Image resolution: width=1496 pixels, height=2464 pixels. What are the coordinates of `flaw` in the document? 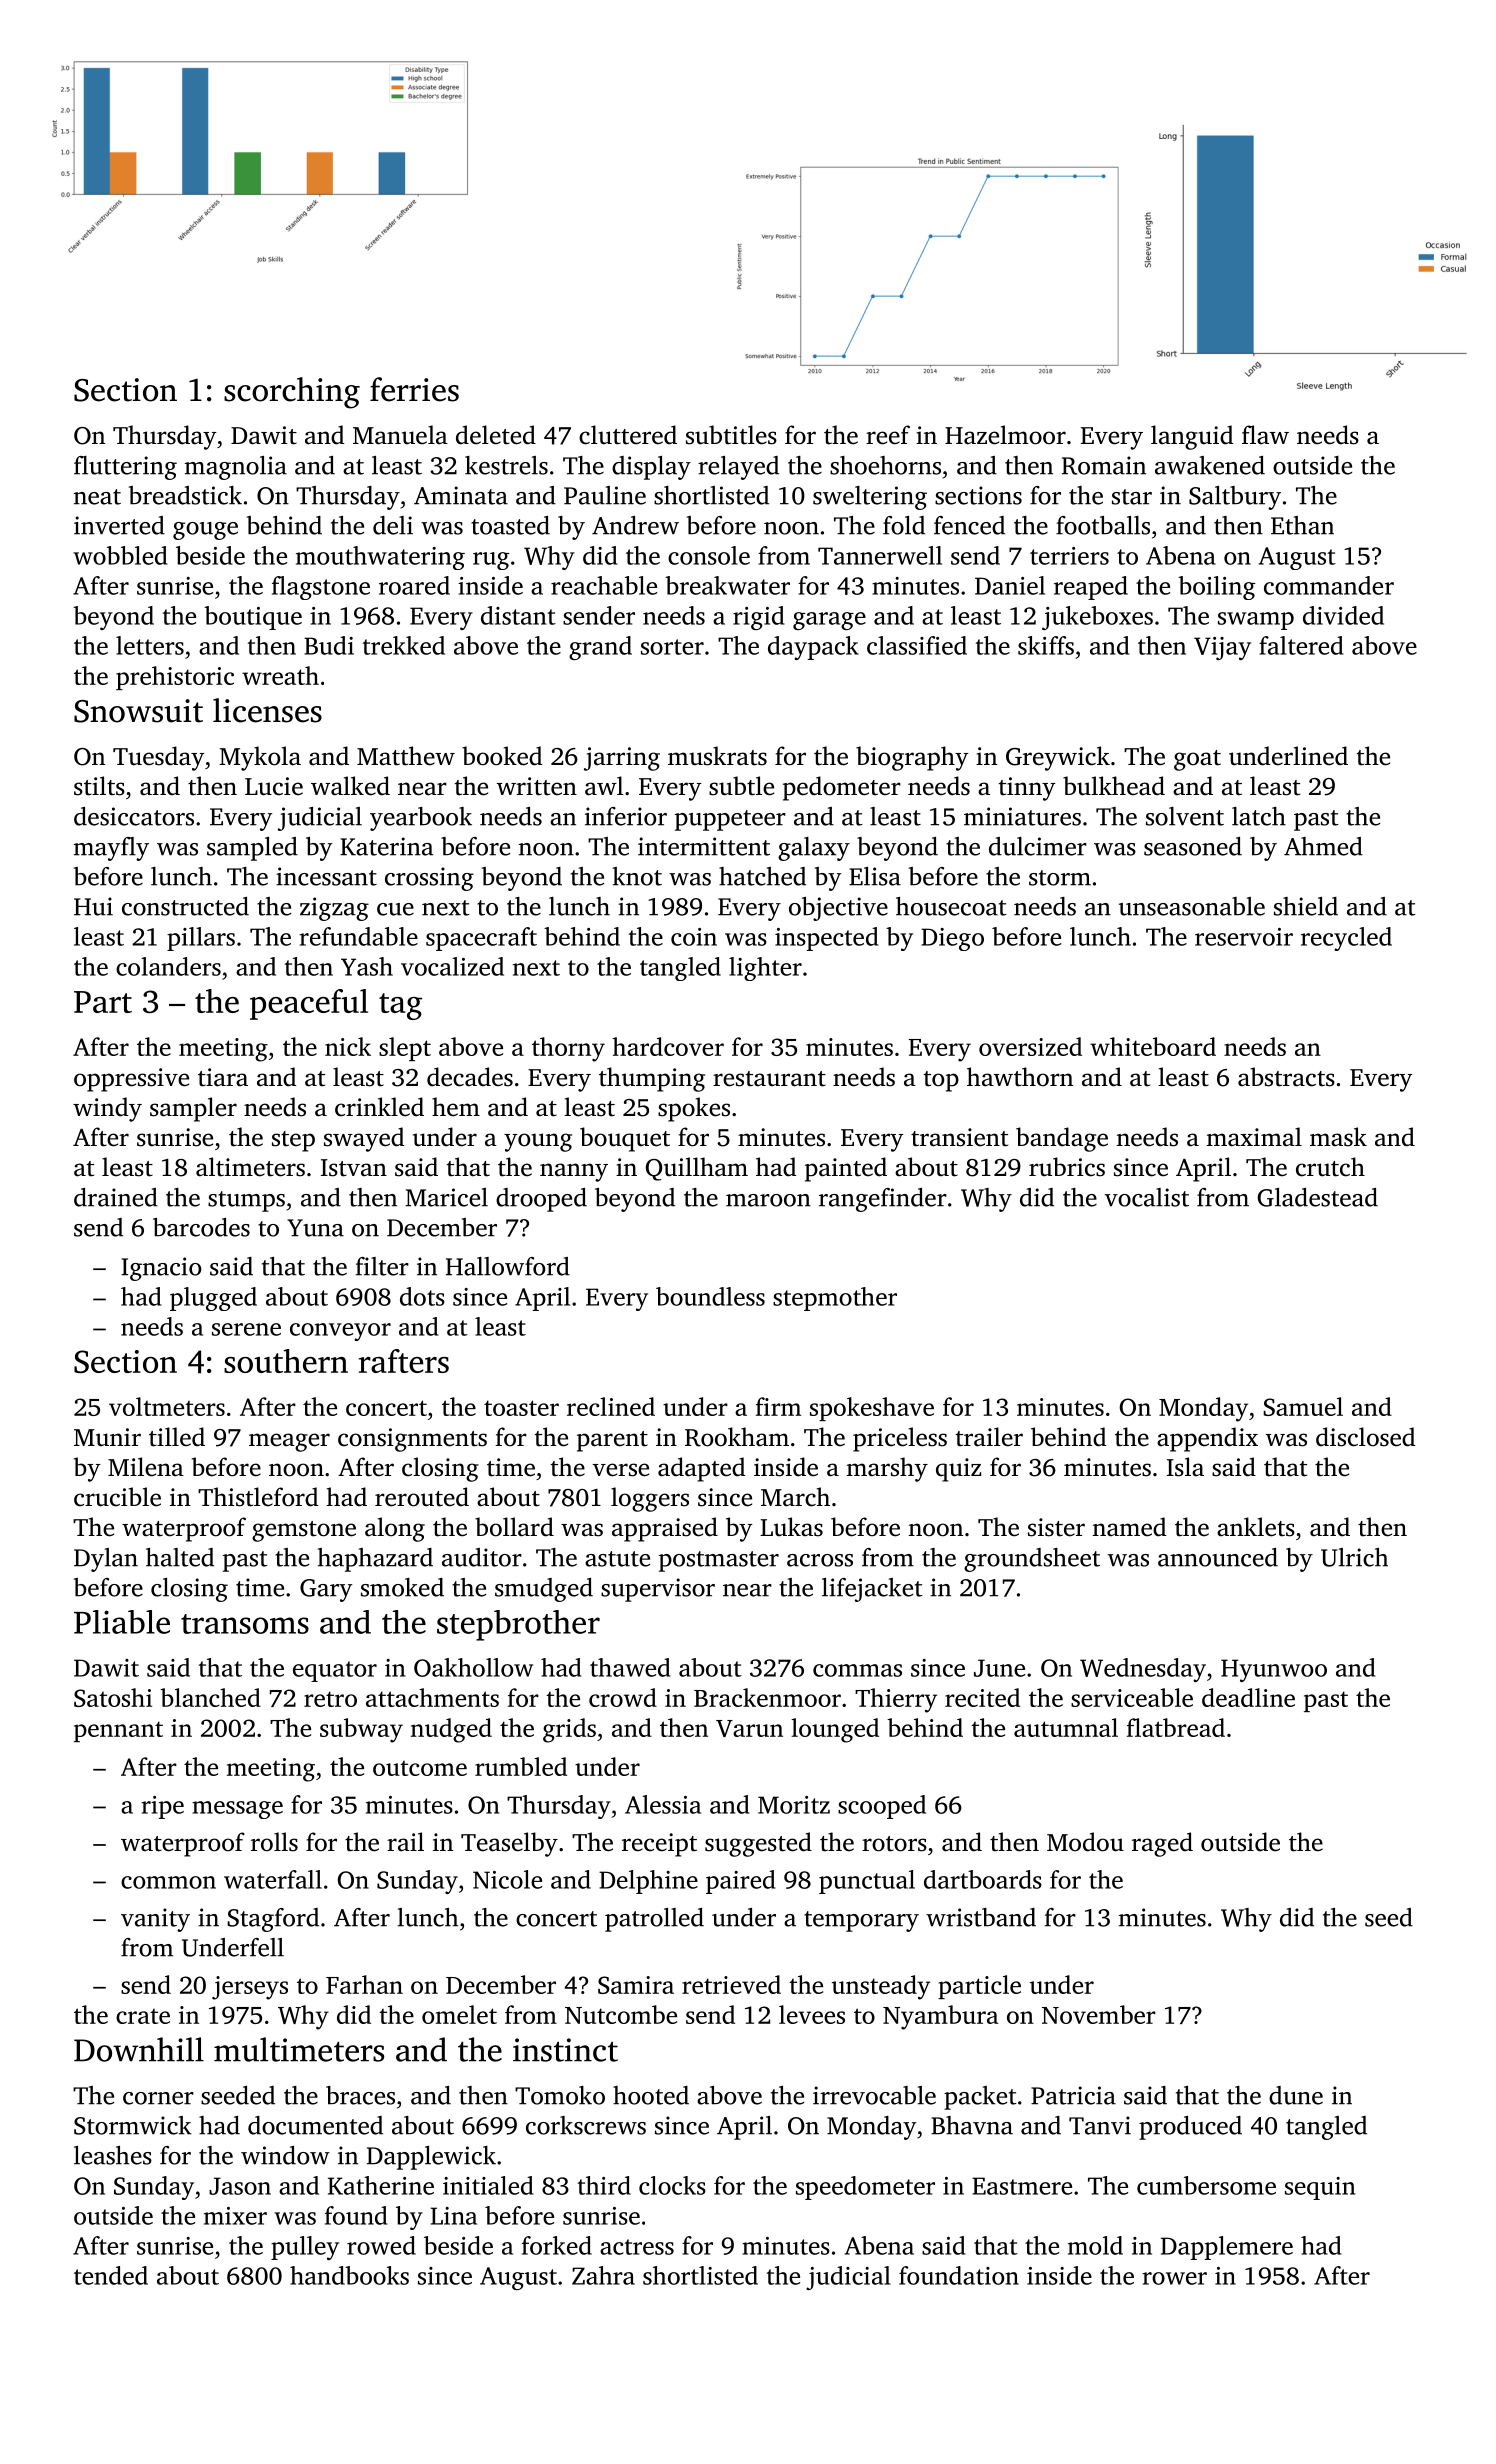 It's located at (1265, 434).
